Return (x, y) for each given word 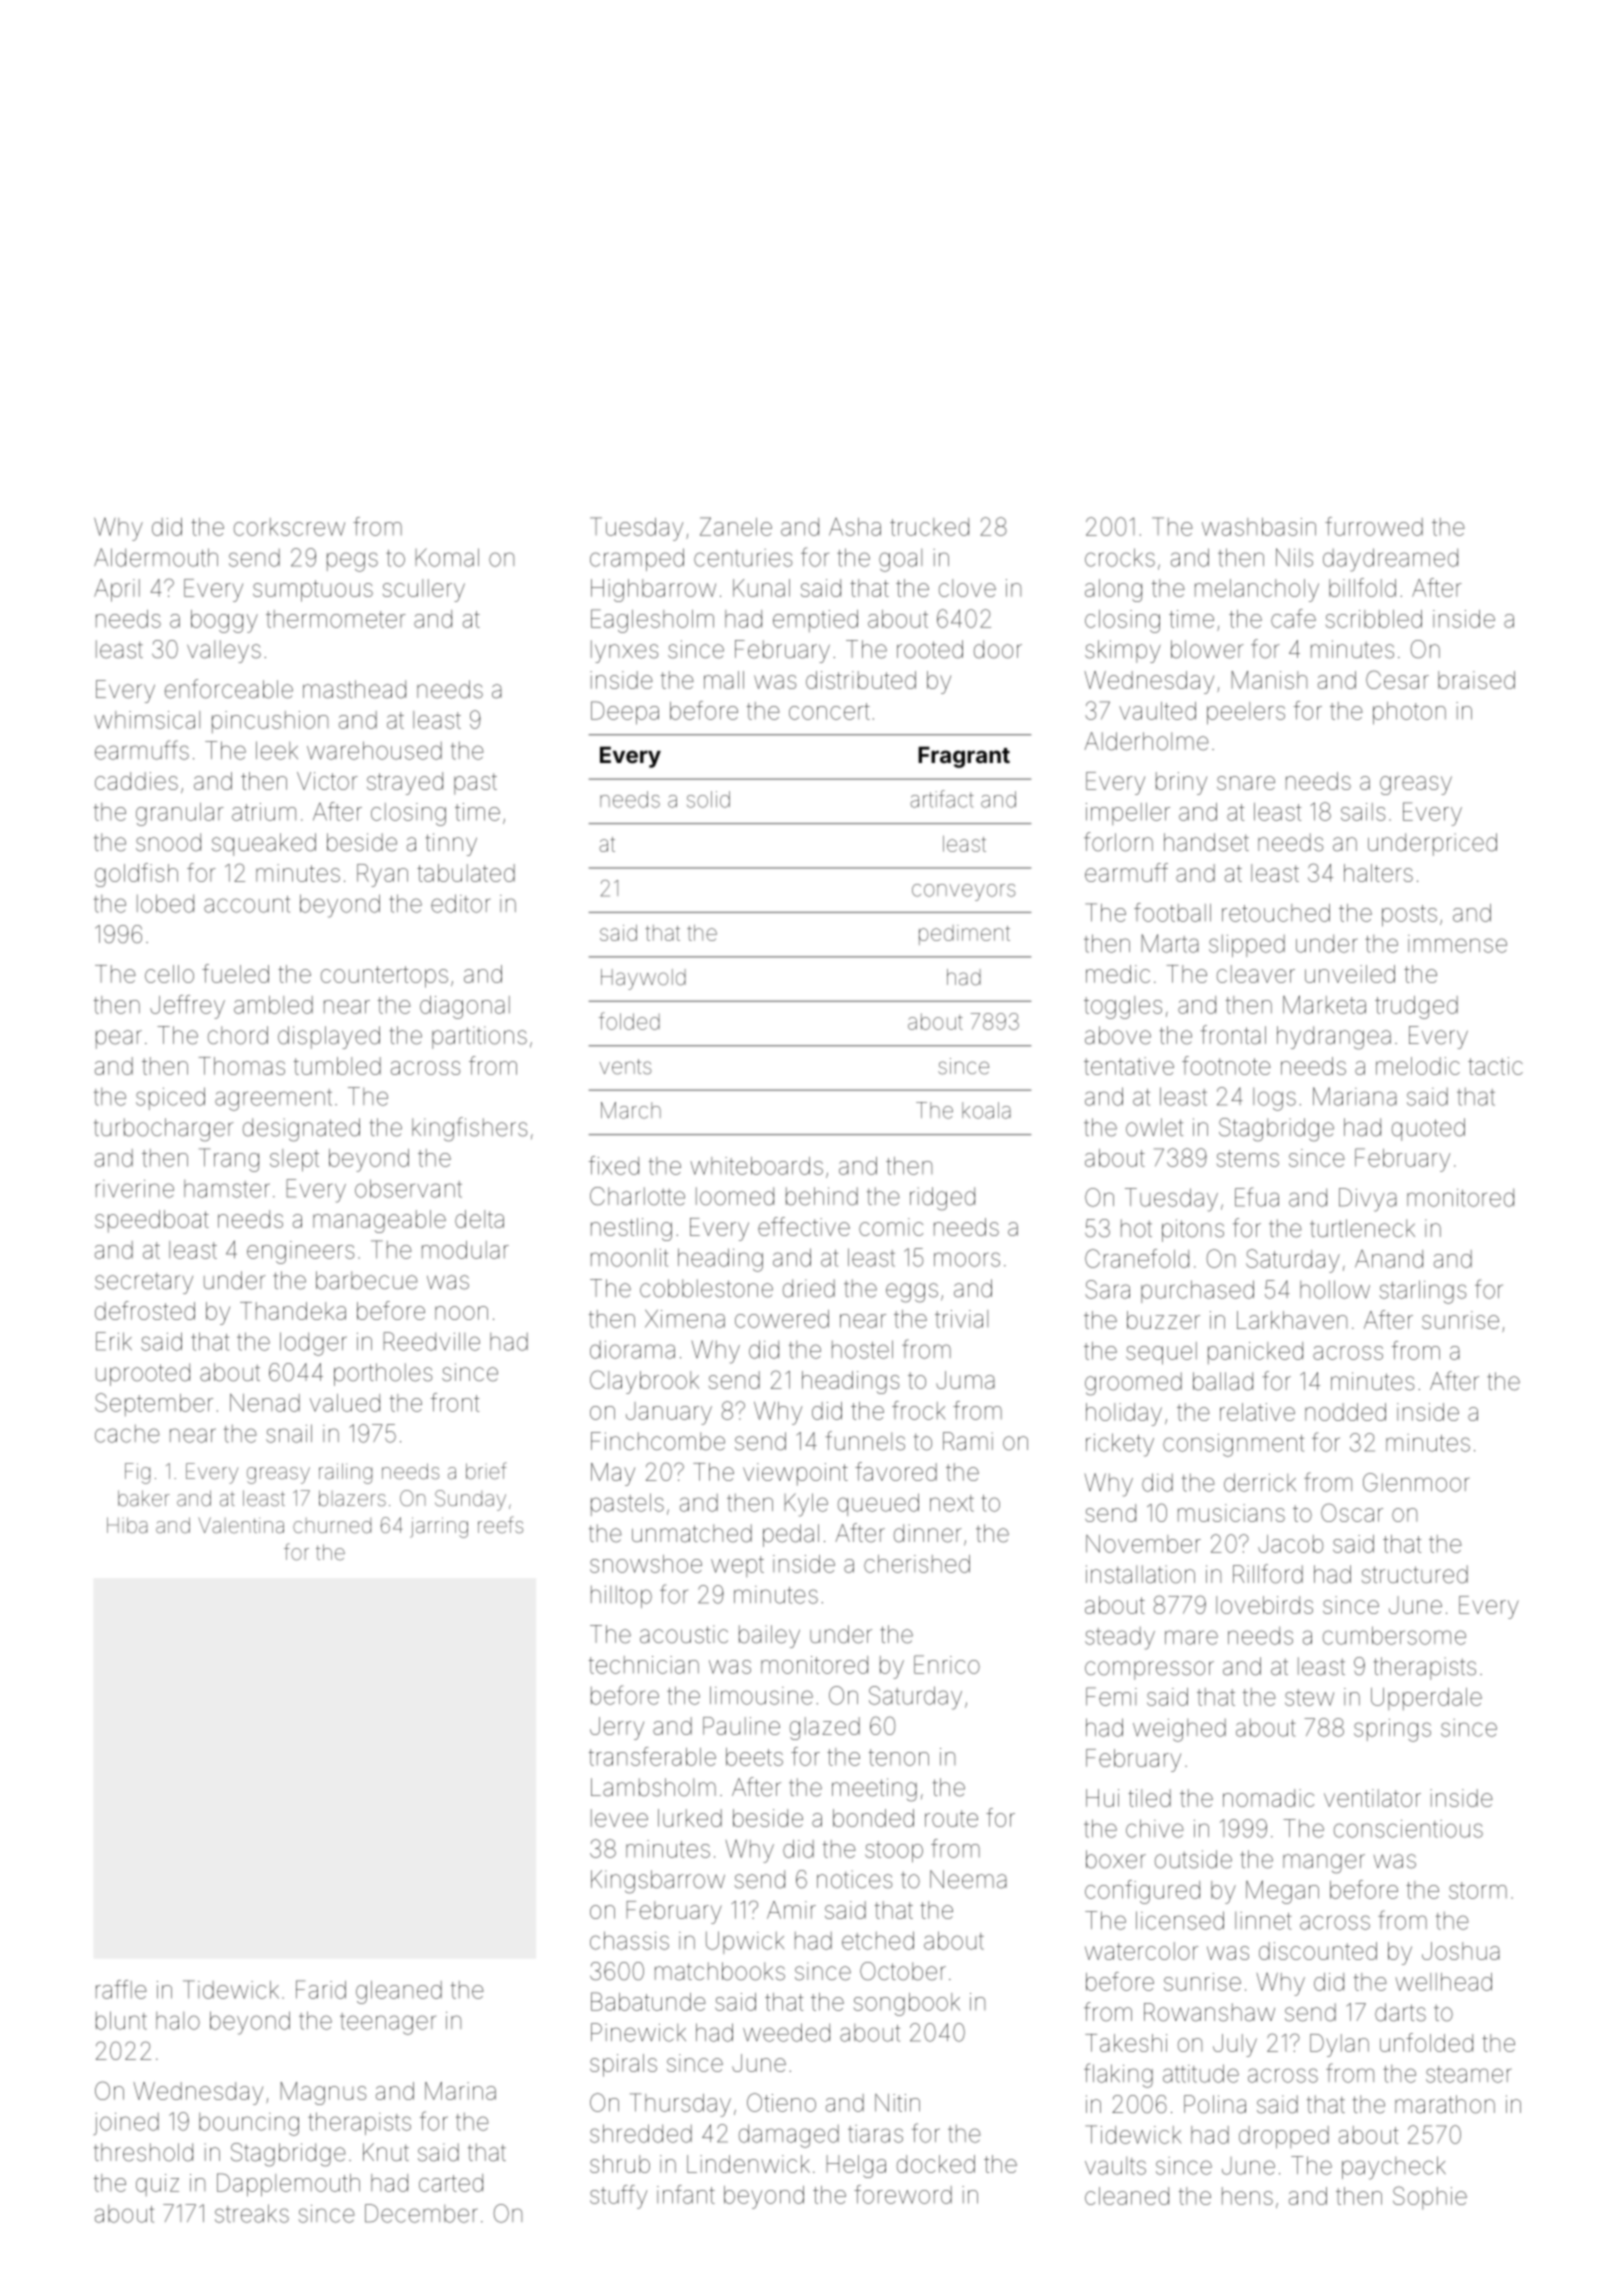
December (421, 2213)
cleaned (1127, 2196)
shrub (620, 2164)
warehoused (374, 750)
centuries (743, 558)
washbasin (1259, 527)
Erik (114, 1341)
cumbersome (1394, 1635)
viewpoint (795, 1474)
